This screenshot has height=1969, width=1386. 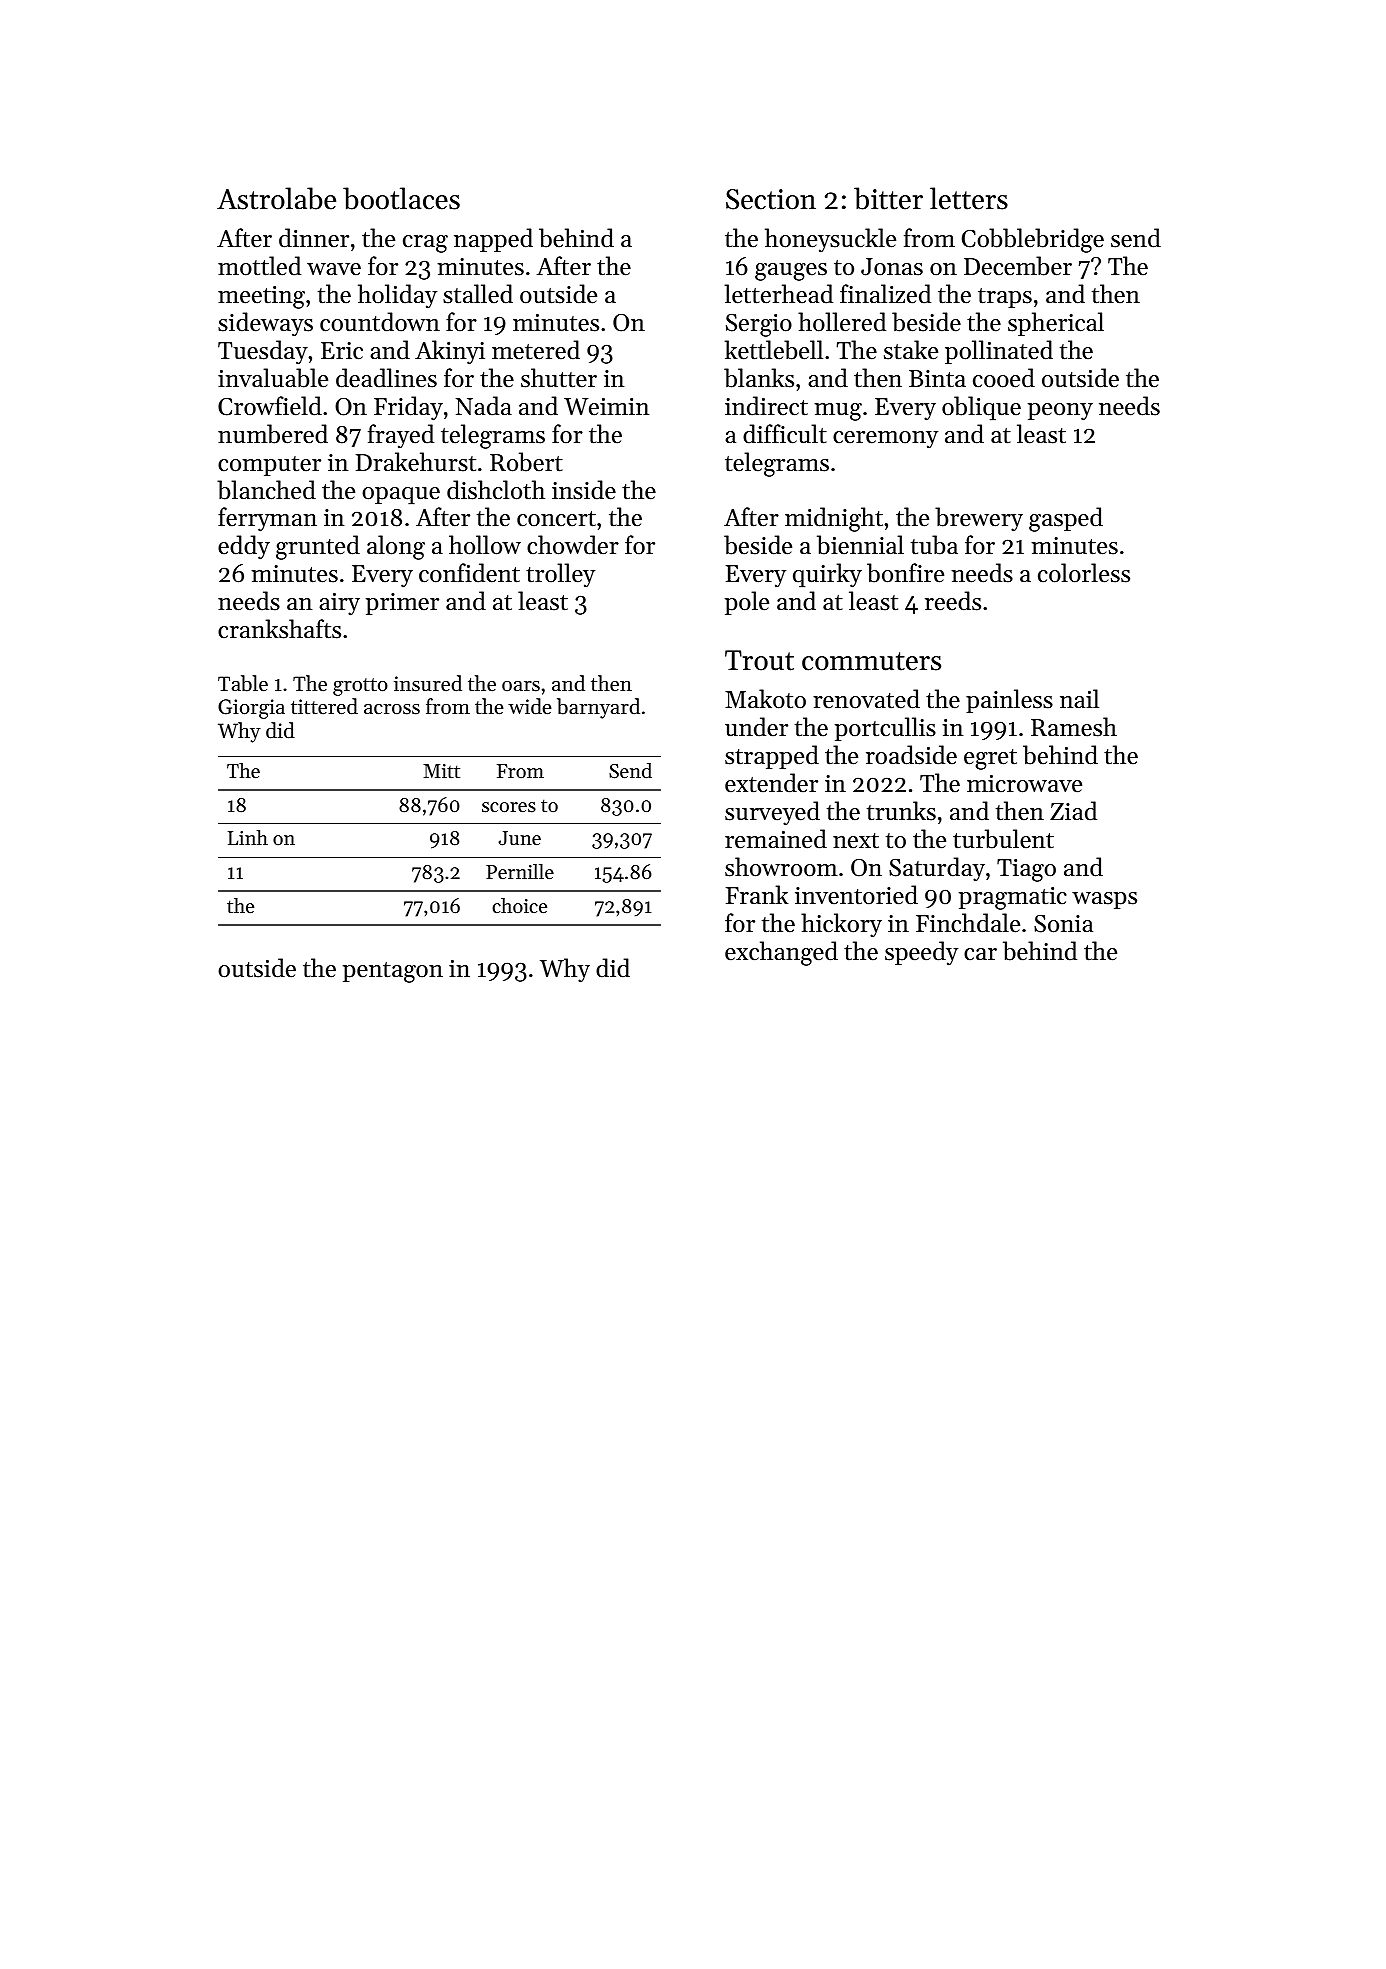 What do you see at coordinates (1060, 412) in the screenshot?
I see `peony` at bounding box center [1060, 412].
